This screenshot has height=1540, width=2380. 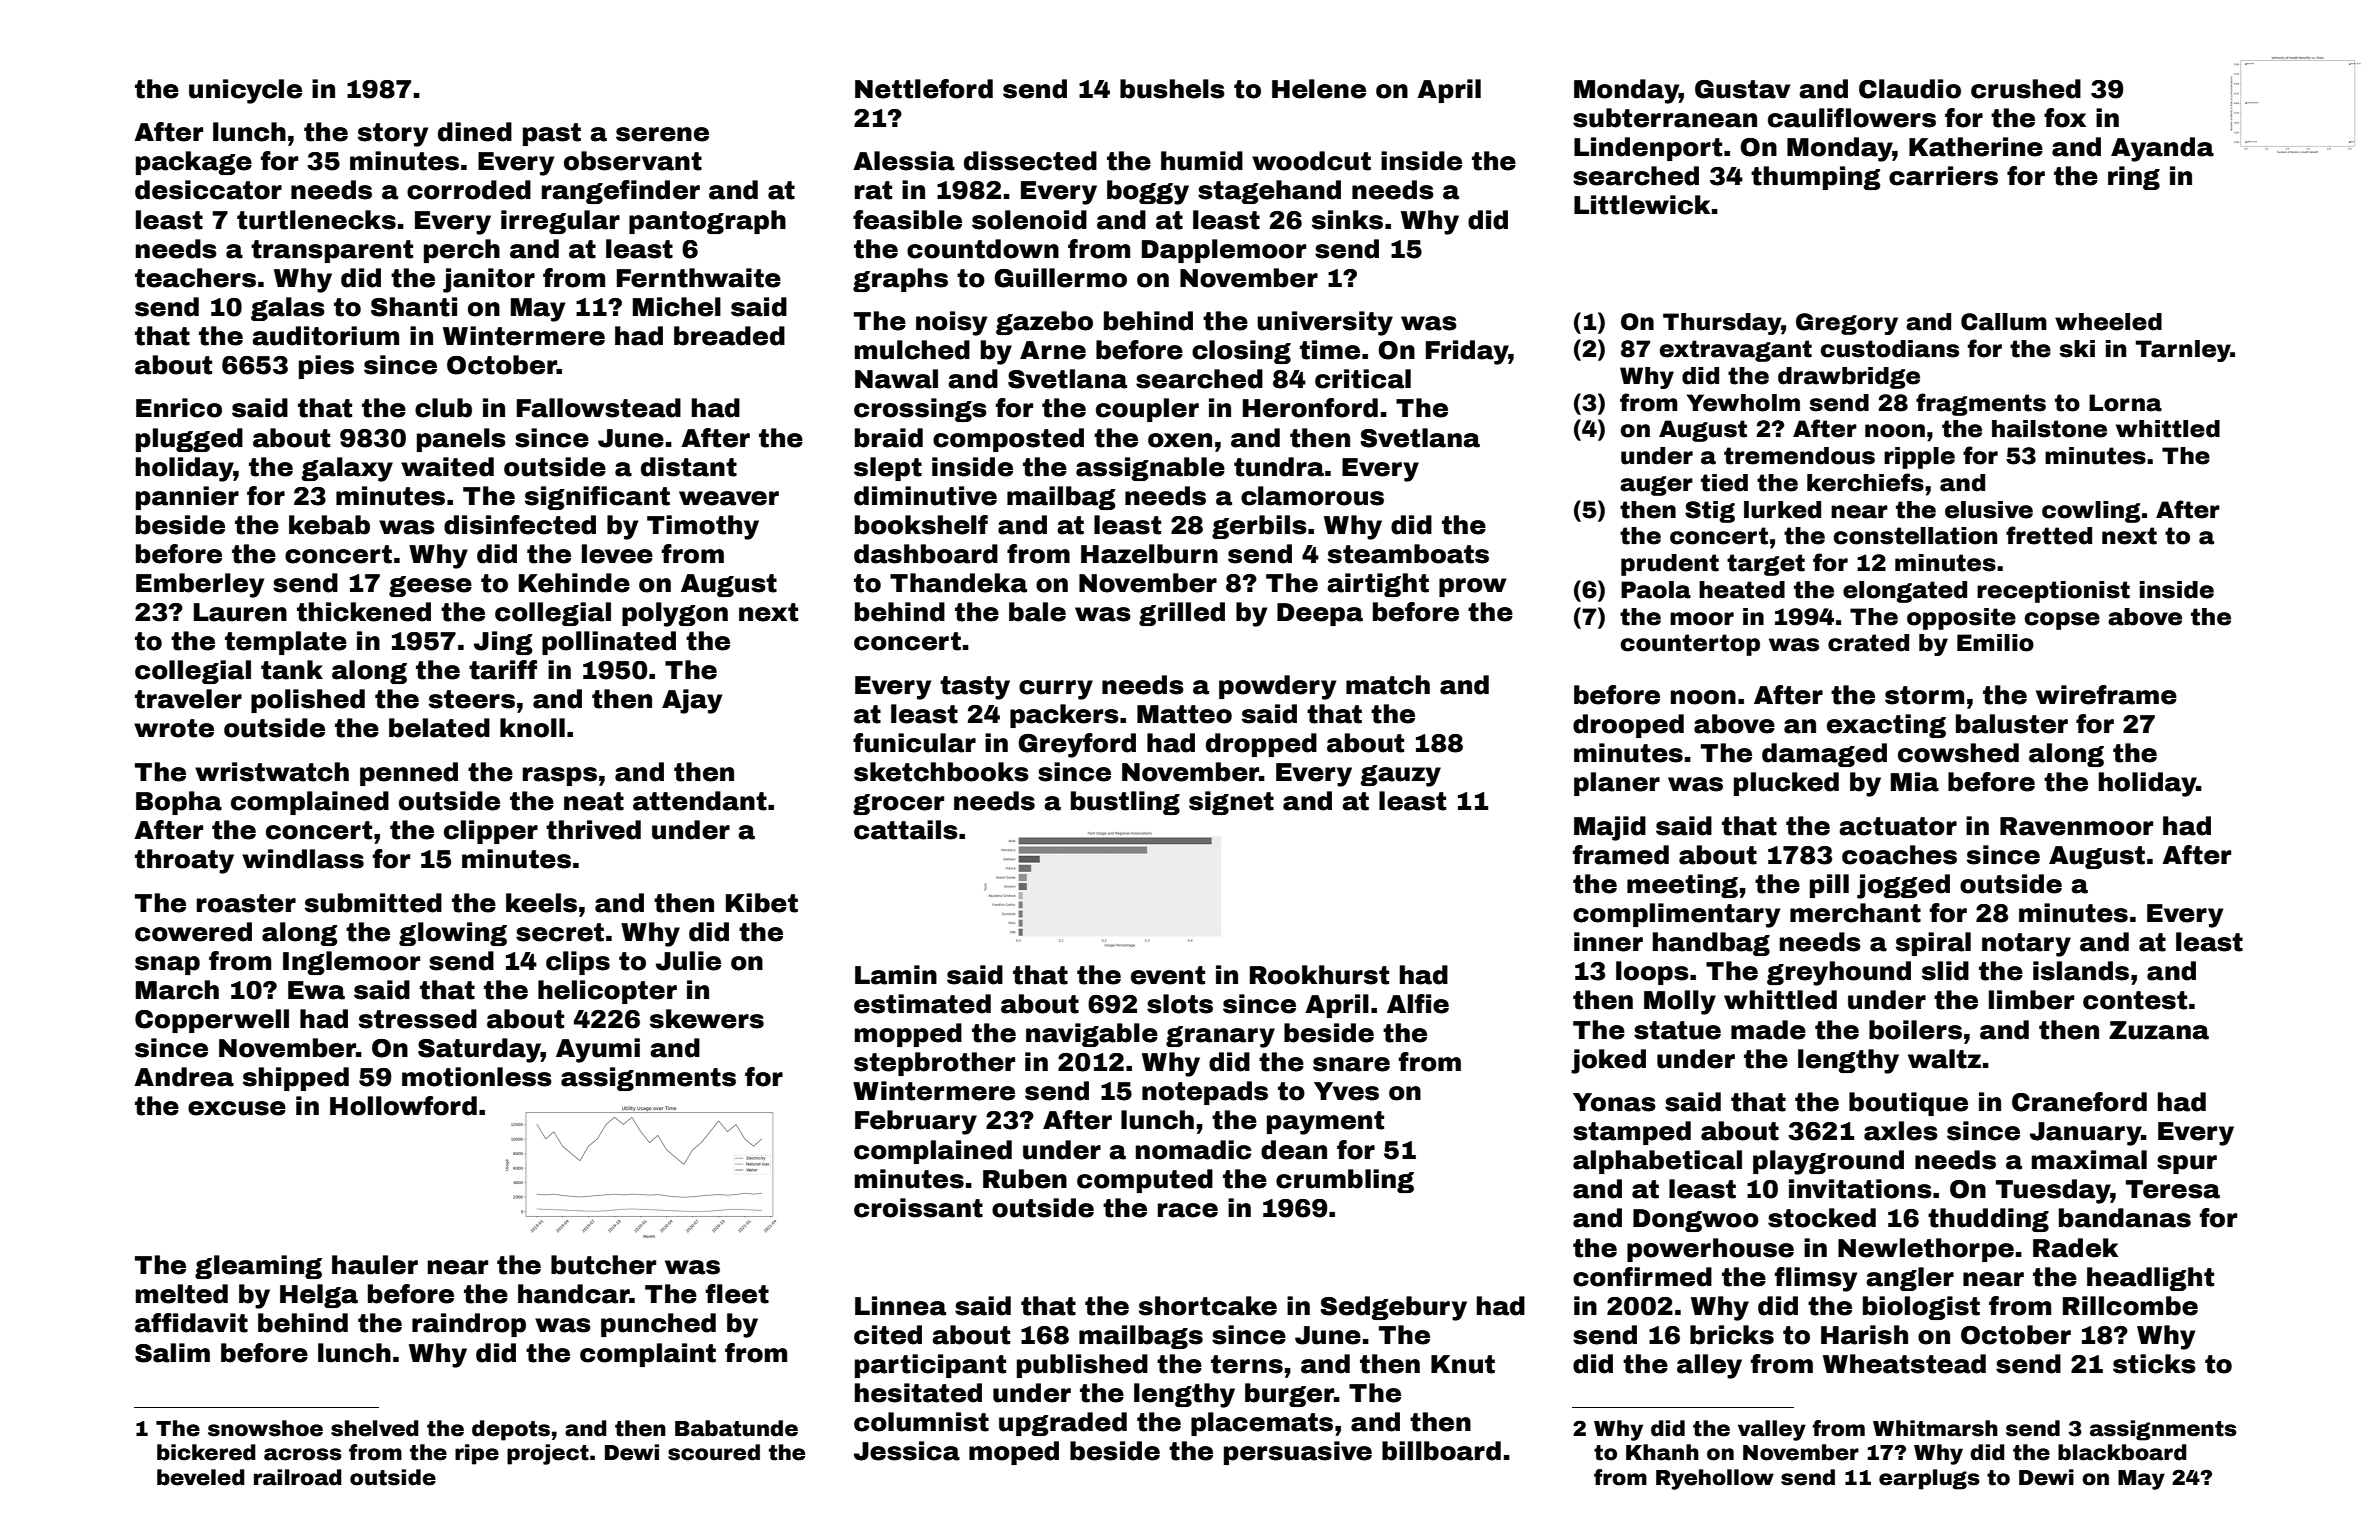 I want to click on unicycle, so click(x=245, y=91).
